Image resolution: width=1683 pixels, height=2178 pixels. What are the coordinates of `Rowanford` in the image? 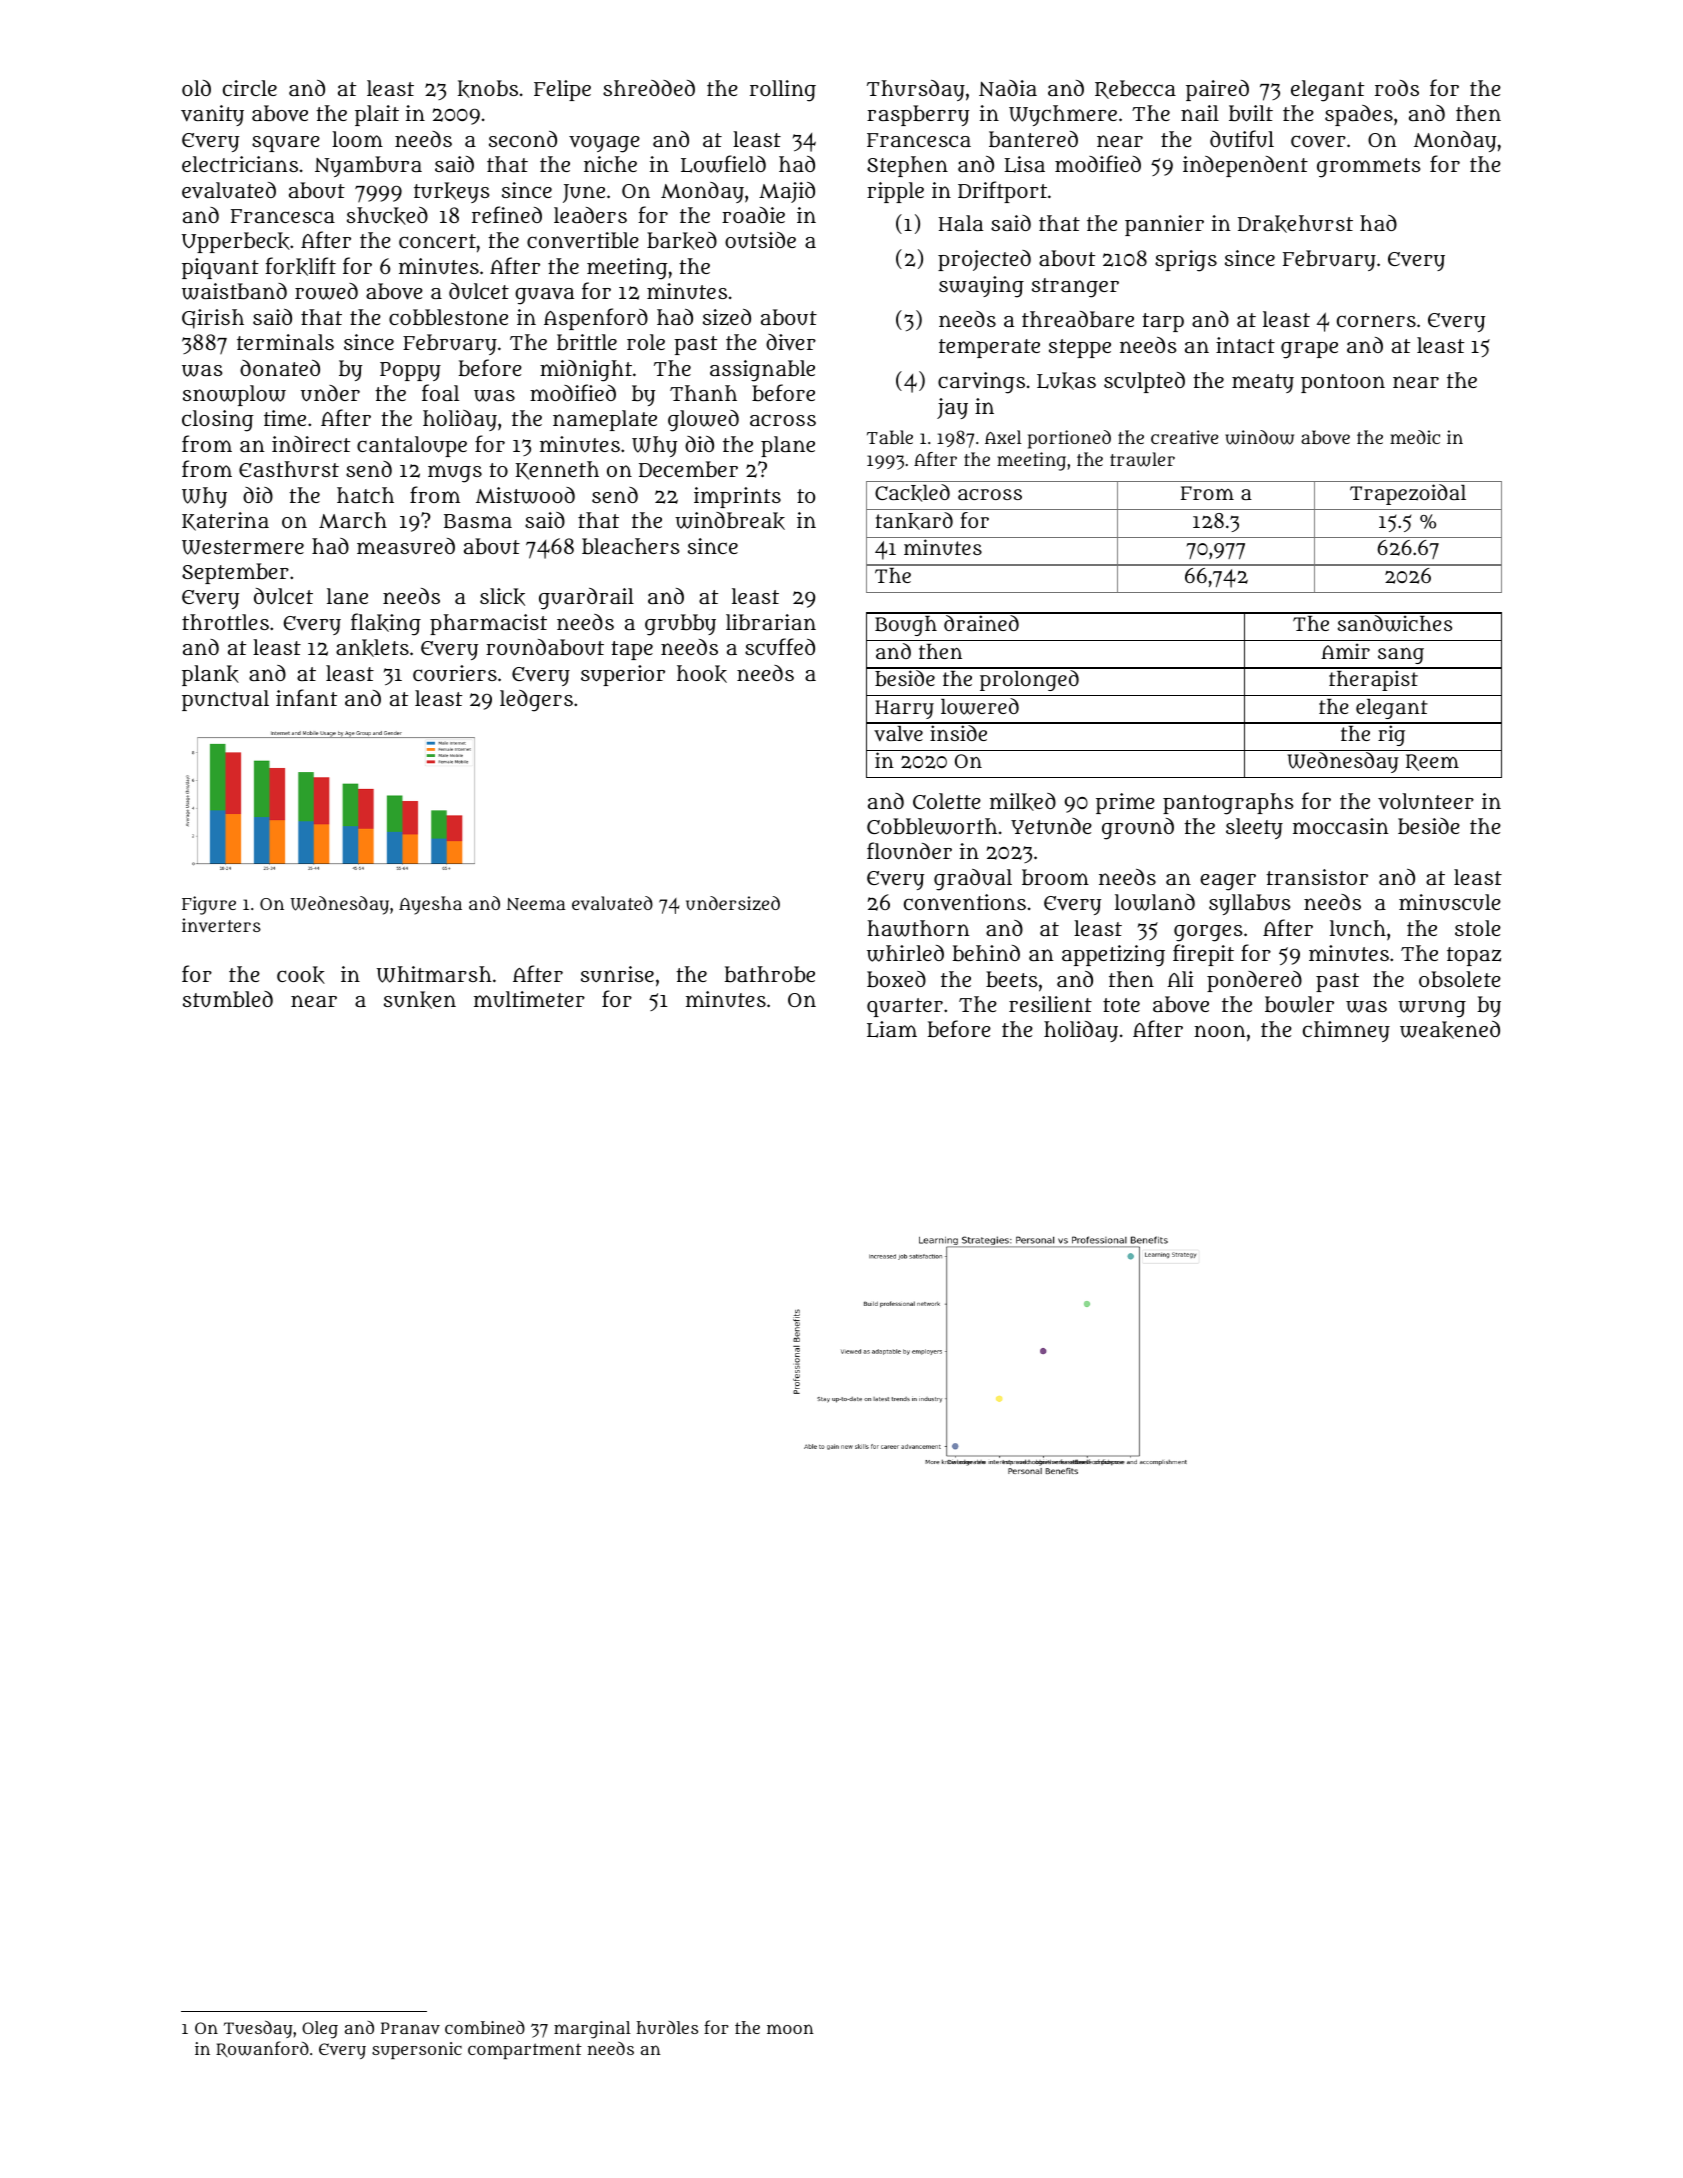 It's located at (262, 2049).
